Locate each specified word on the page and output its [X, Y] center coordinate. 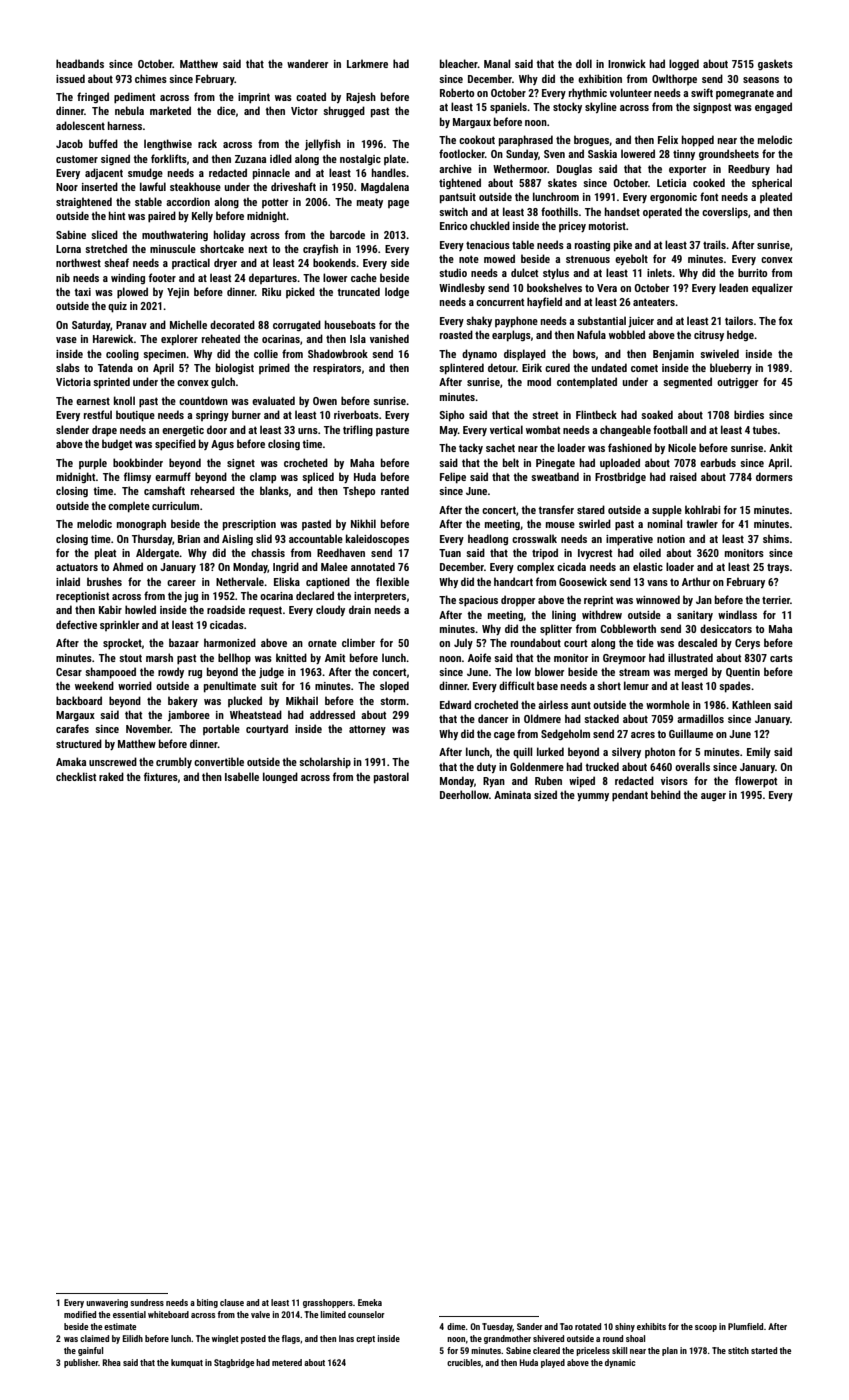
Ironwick [627, 63]
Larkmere [367, 63]
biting [207, 1303]
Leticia [671, 183]
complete [129, 507]
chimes [151, 78]
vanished [389, 338]
